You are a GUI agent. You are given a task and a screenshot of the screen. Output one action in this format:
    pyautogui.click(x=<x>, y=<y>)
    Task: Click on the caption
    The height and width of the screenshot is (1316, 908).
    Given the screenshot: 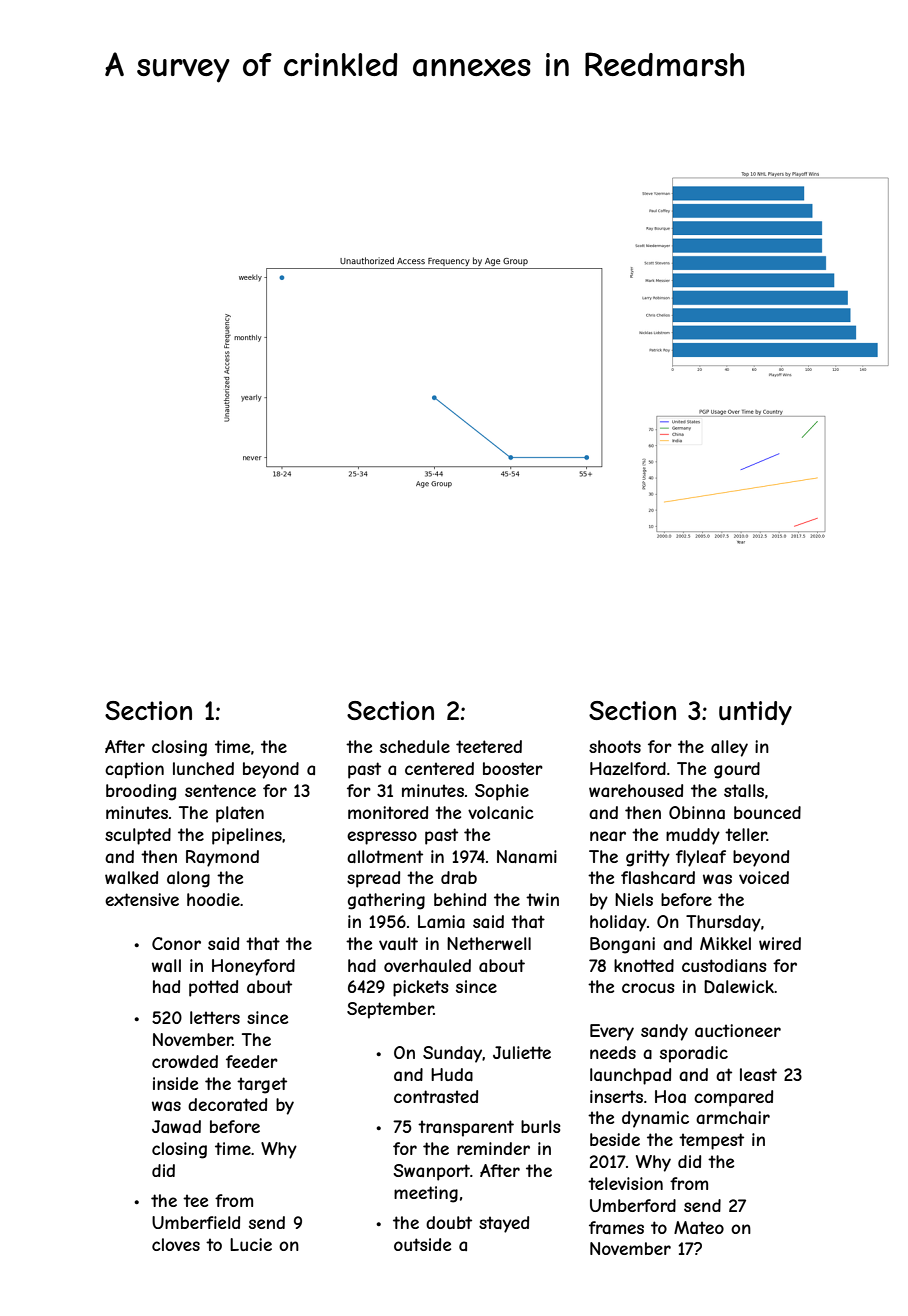 What is the action you would take?
    pyautogui.click(x=134, y=770)
